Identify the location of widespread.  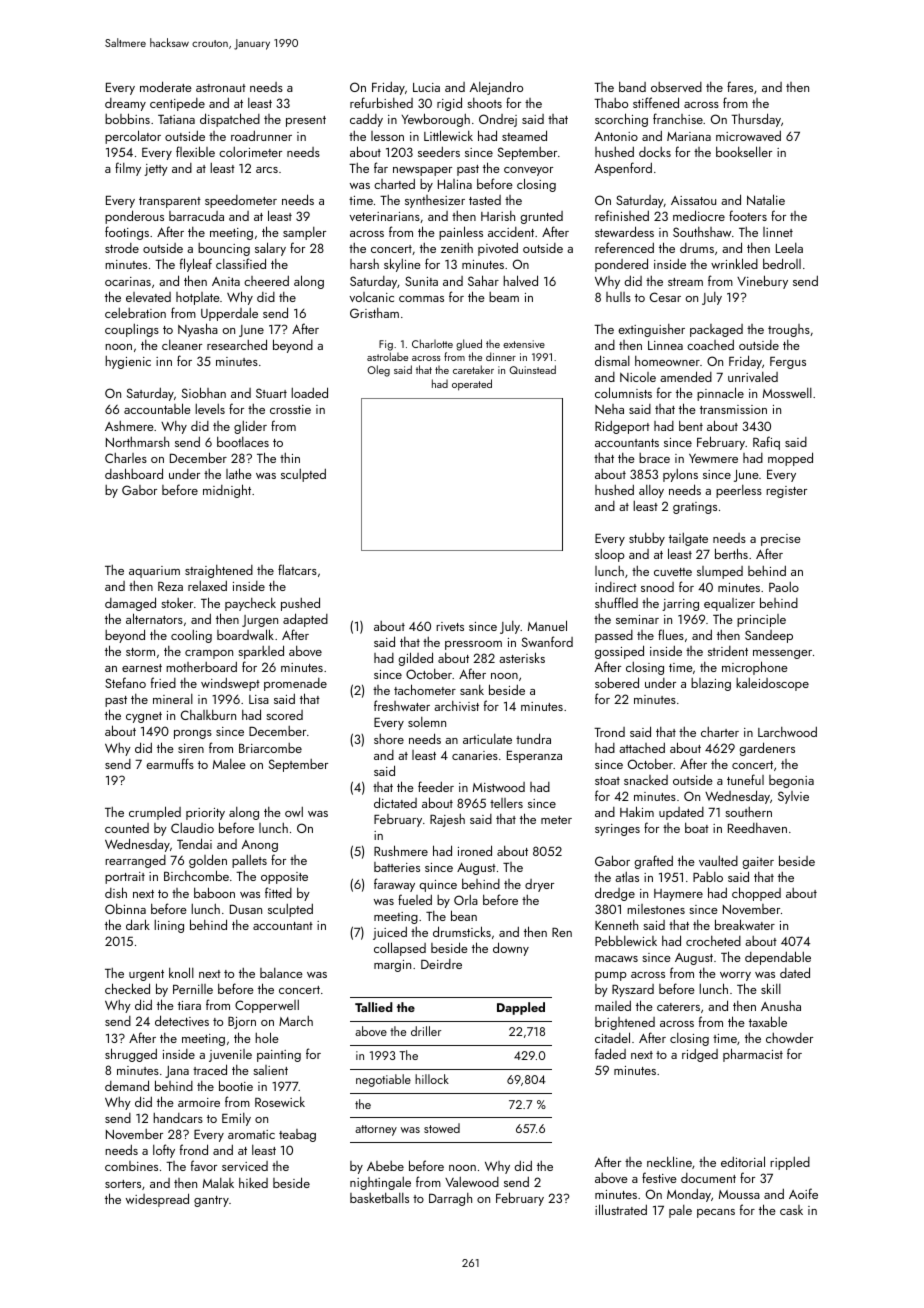
(157, 1200).
